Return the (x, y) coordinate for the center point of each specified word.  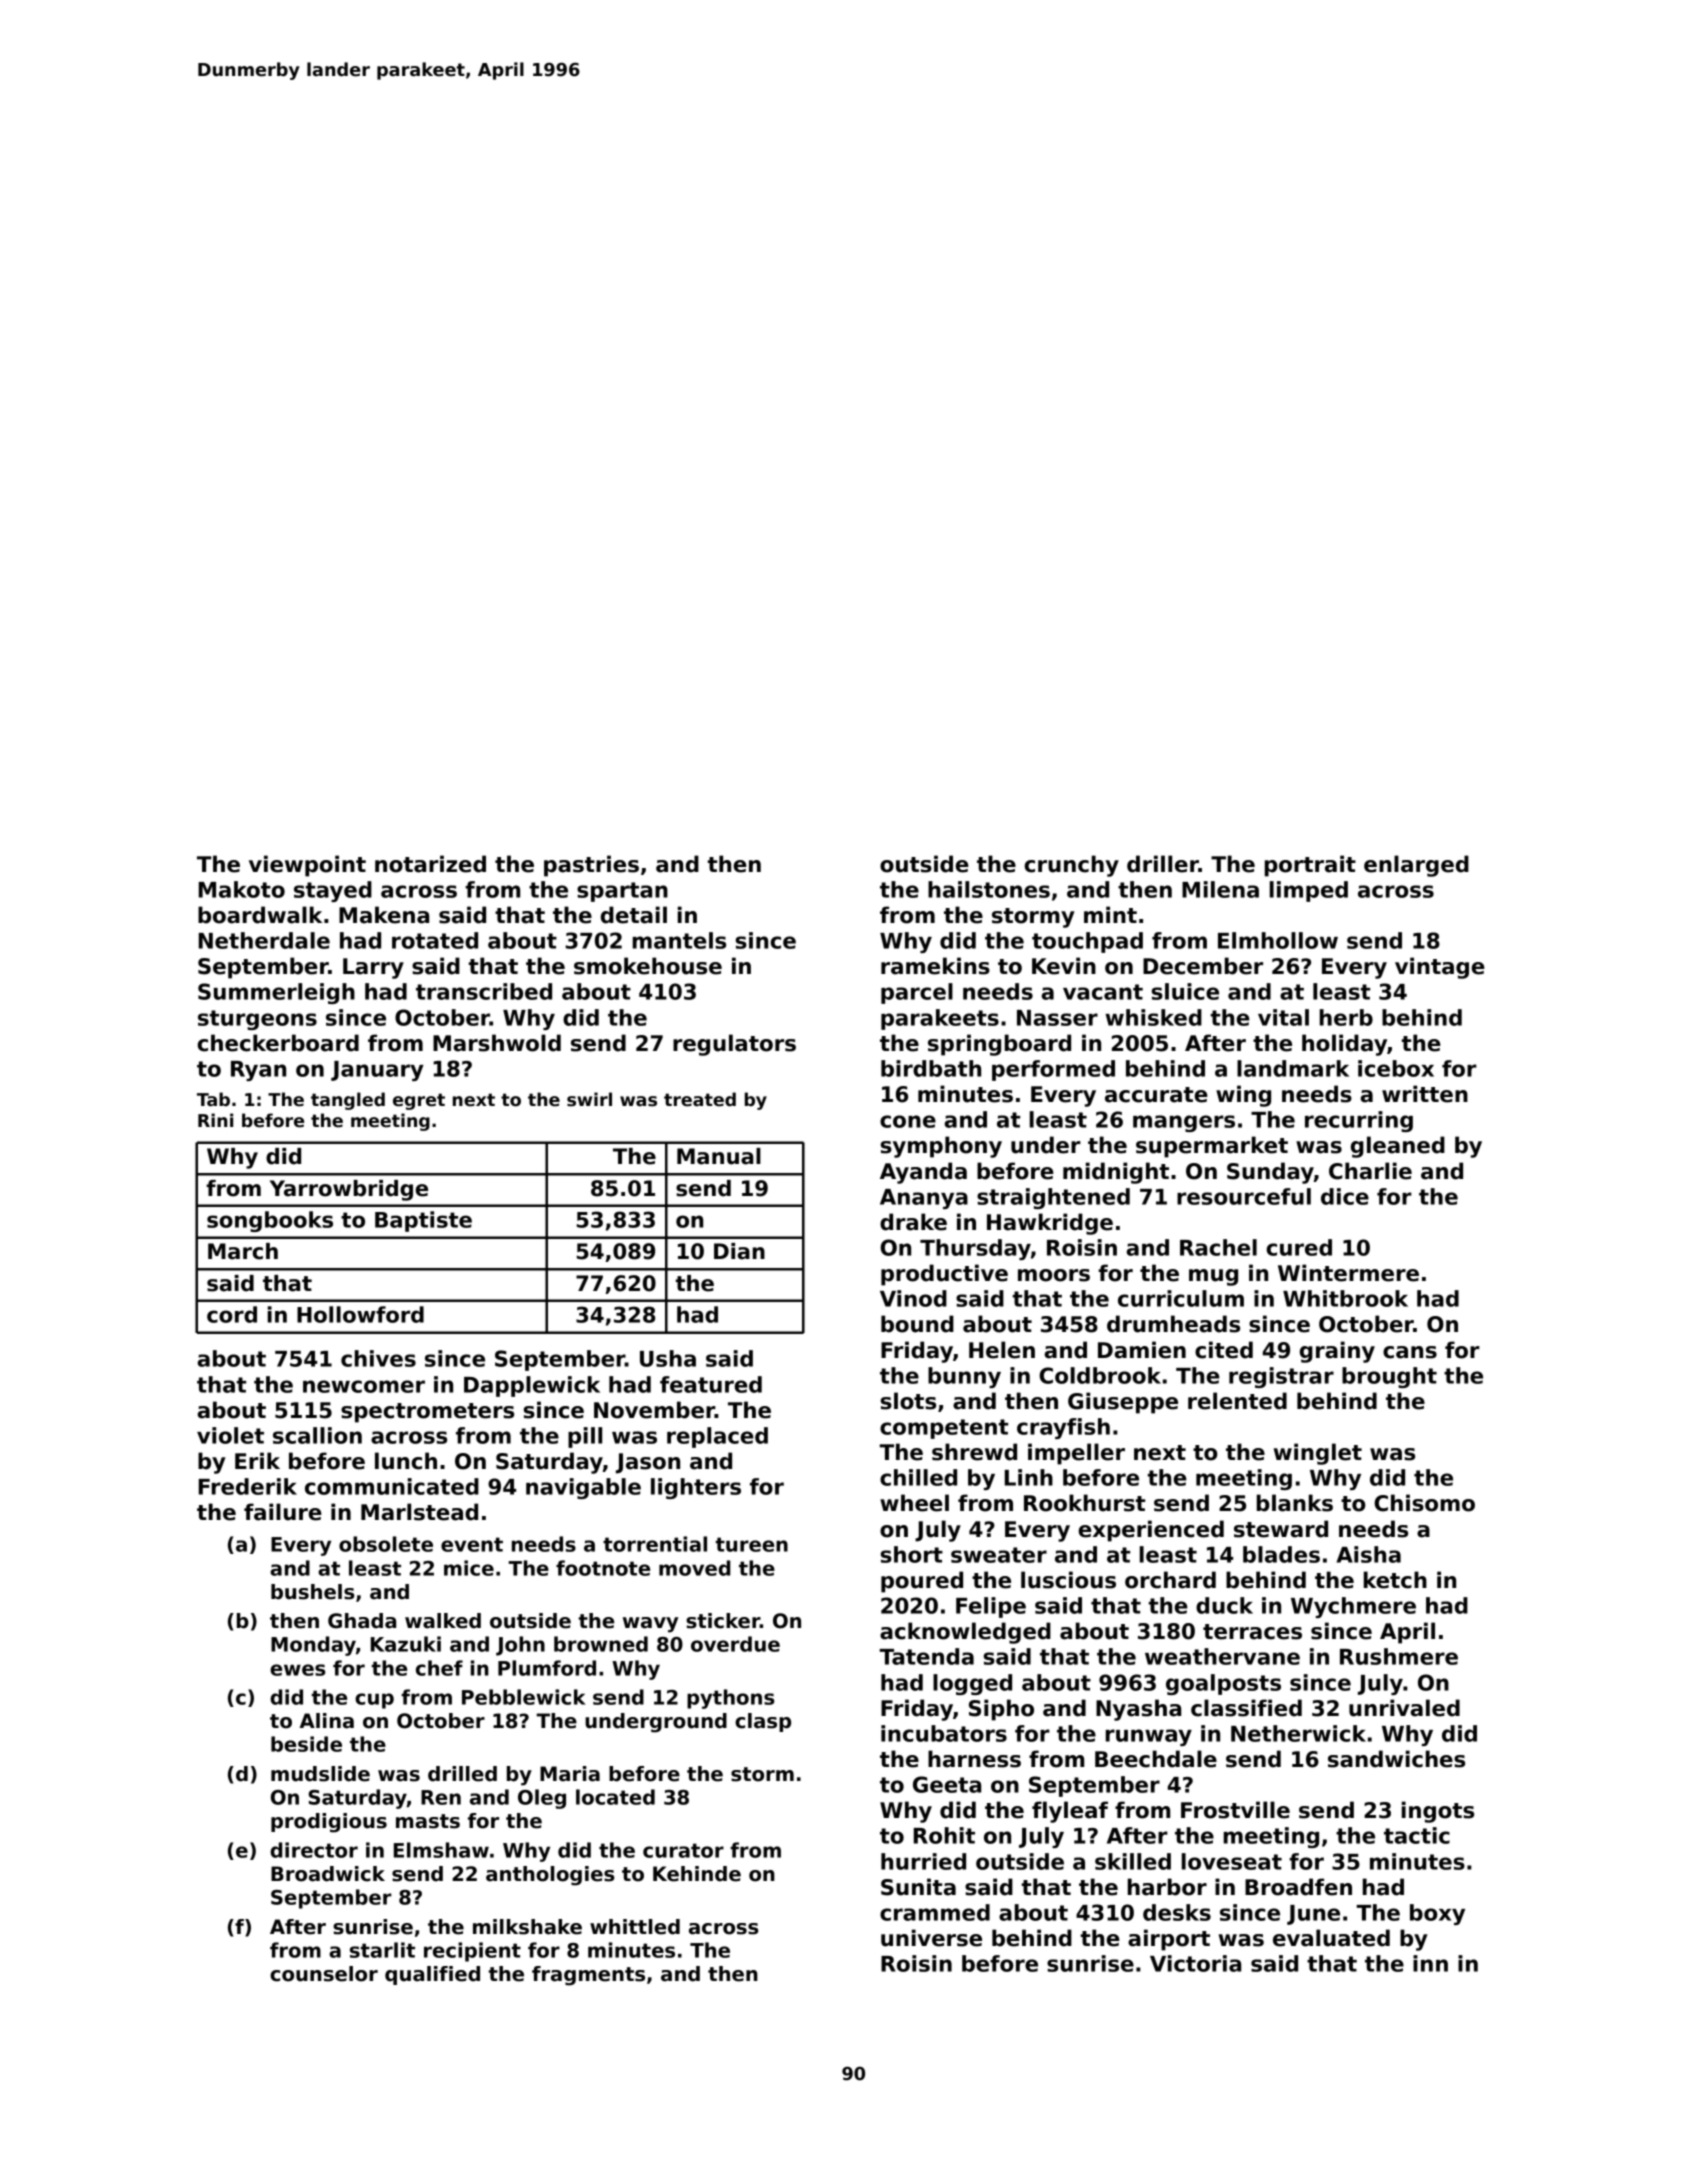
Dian (739, 1251)
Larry (373, 968)
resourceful (1244, 1196)
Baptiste (423, 1221)
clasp (763, 1722)
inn (1430, 1963)
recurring (1359, 1121)
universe (931, 1938)
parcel (917, 993)
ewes (297, 1670)
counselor (324, 1974)
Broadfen (1298, 1887)
